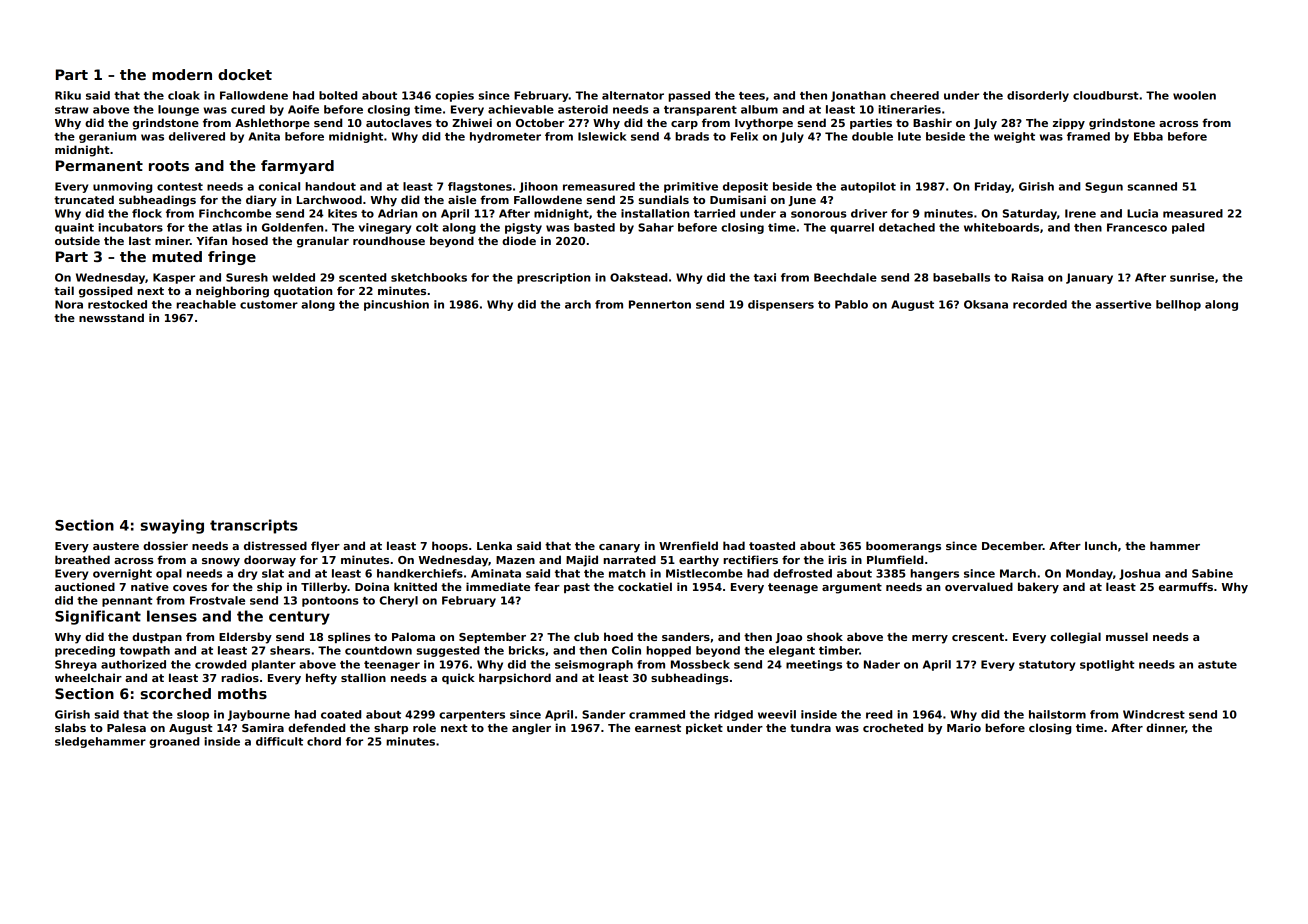 The width and height of the image is (1308, 924). What do you see at coordinates (1123, 304) in the image?
I see `assertive` at bounding box center [1123, 304].
